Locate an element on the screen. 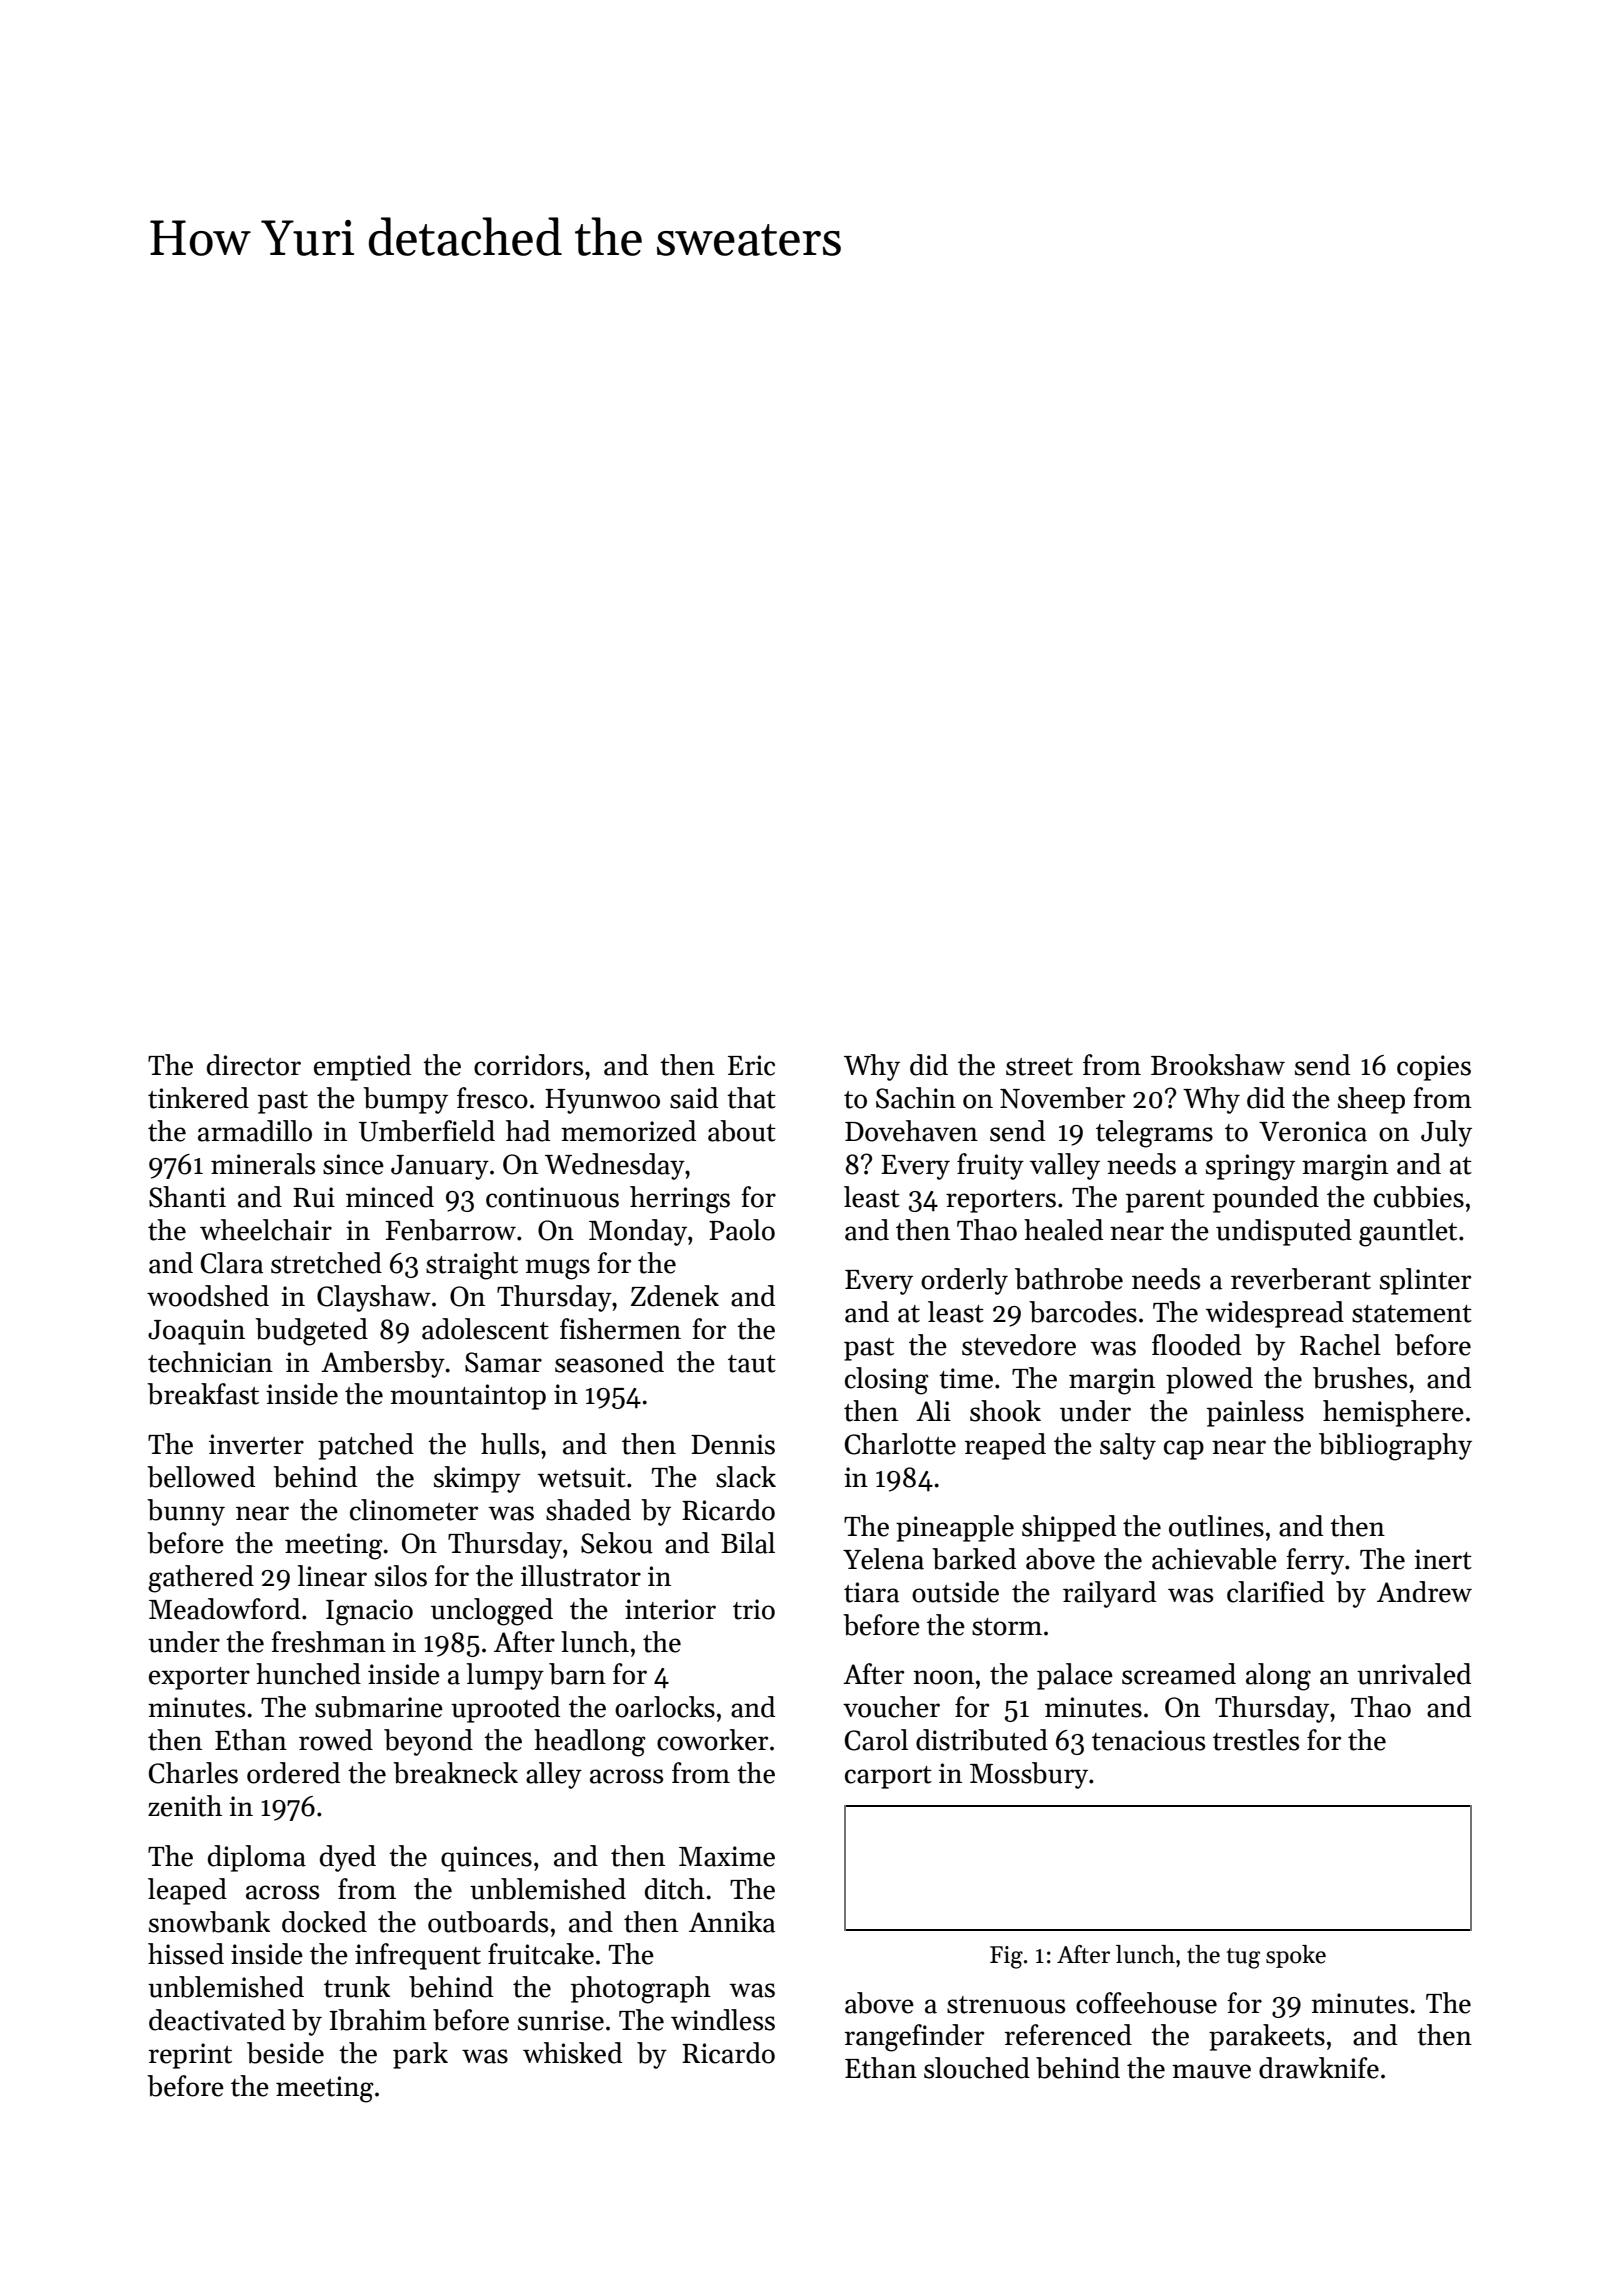  springy is located at coordinates (1250, 1167).
